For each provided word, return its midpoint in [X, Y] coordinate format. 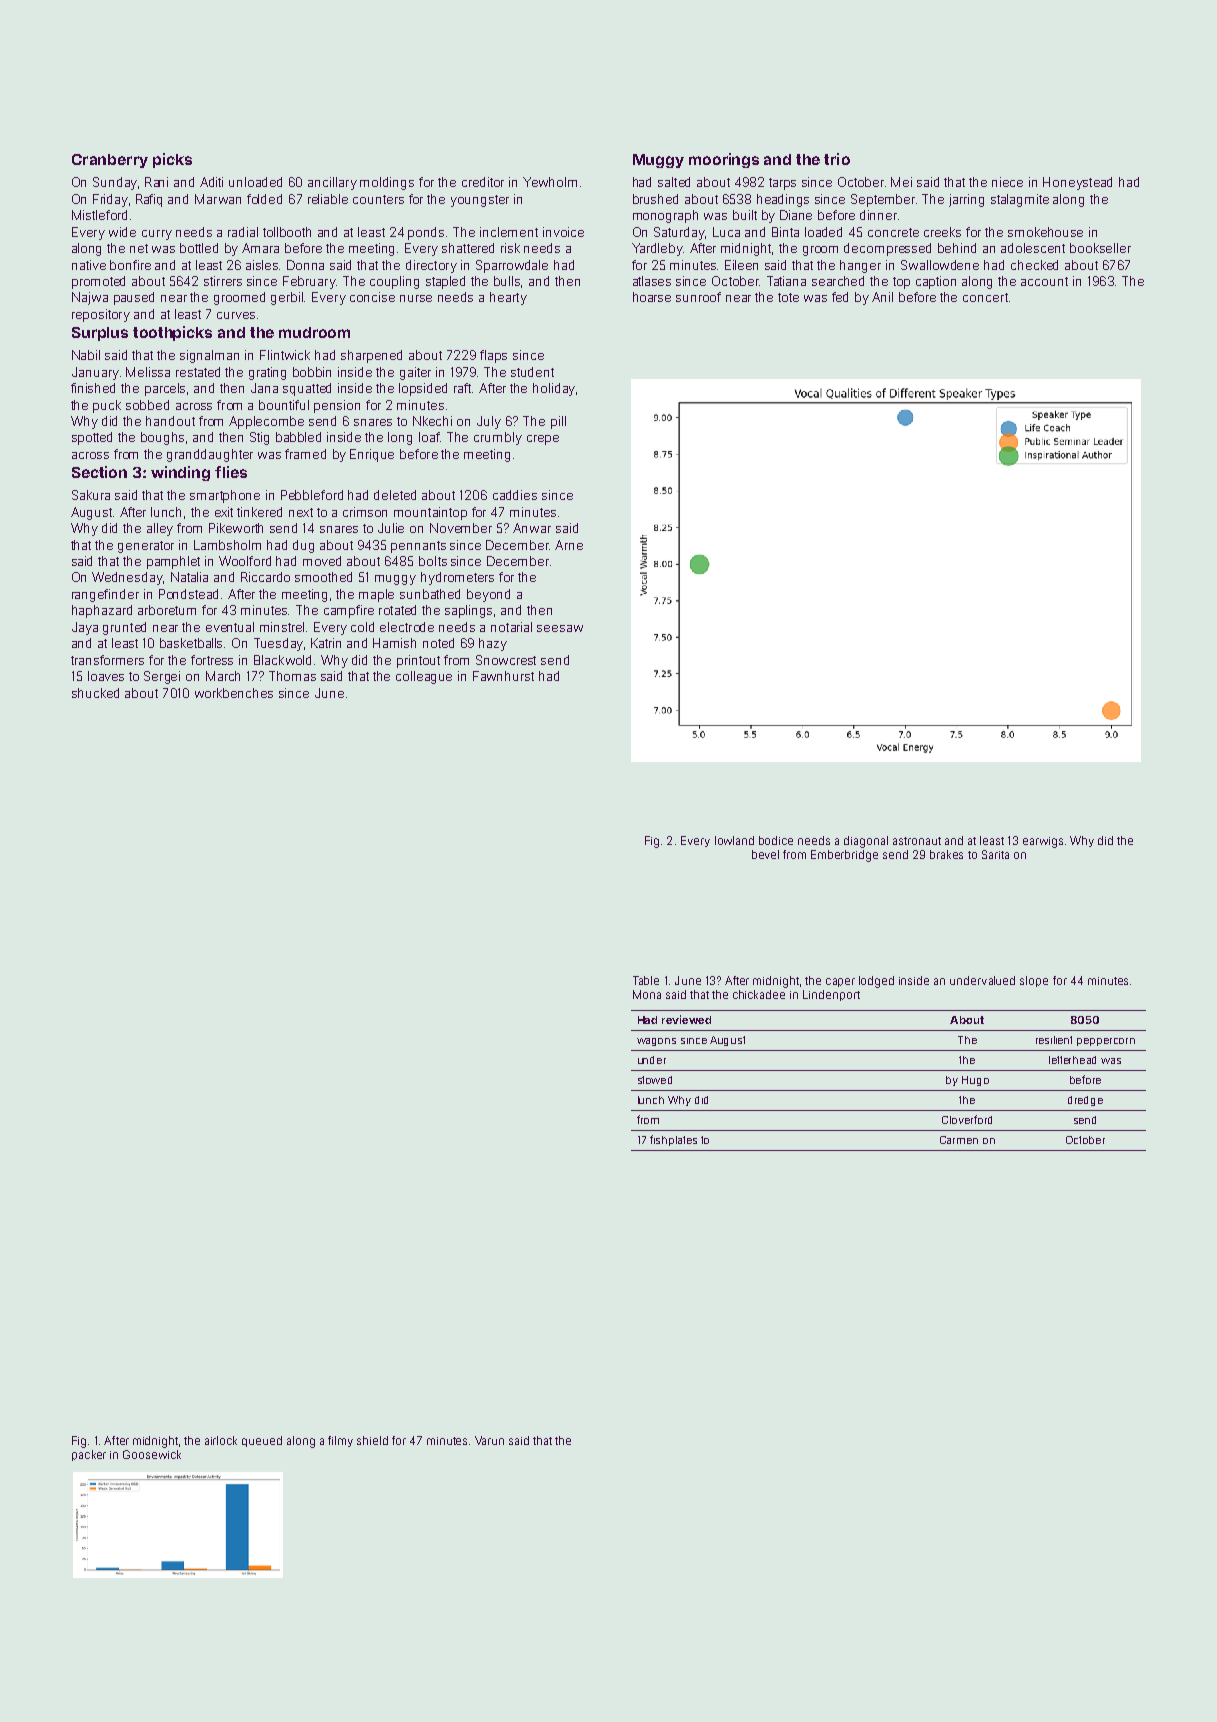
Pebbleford [312, 495]
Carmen [959, 1140]
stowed [655, 1080]
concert [985, 297]
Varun [489, 1440]
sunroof [698, 297]
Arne [569, 545]
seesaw [560, 628]
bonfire [130, 265]
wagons [656, 1042]
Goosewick [152, 1454]
